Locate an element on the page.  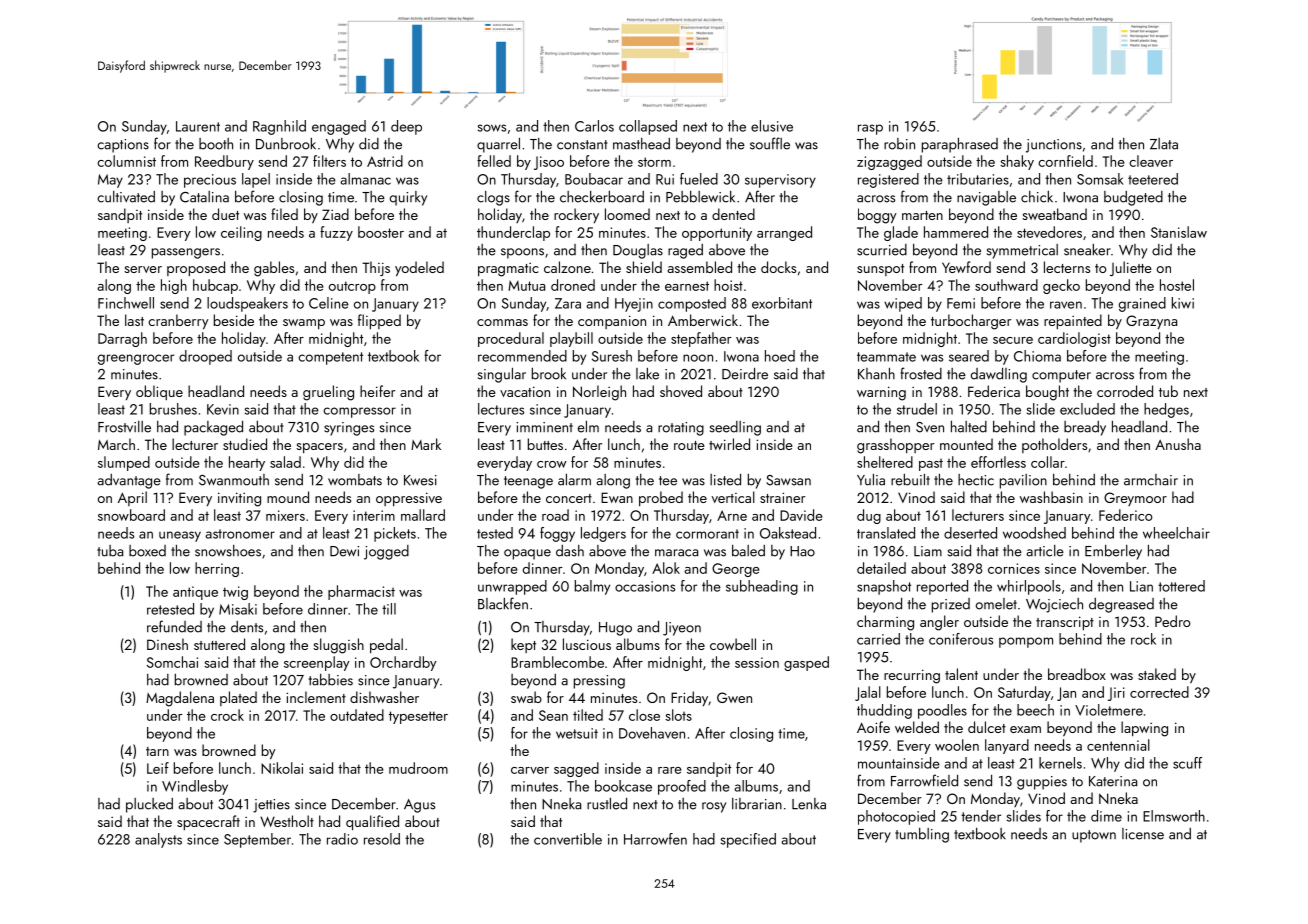
jetties is located at coordinates (271, 806).
